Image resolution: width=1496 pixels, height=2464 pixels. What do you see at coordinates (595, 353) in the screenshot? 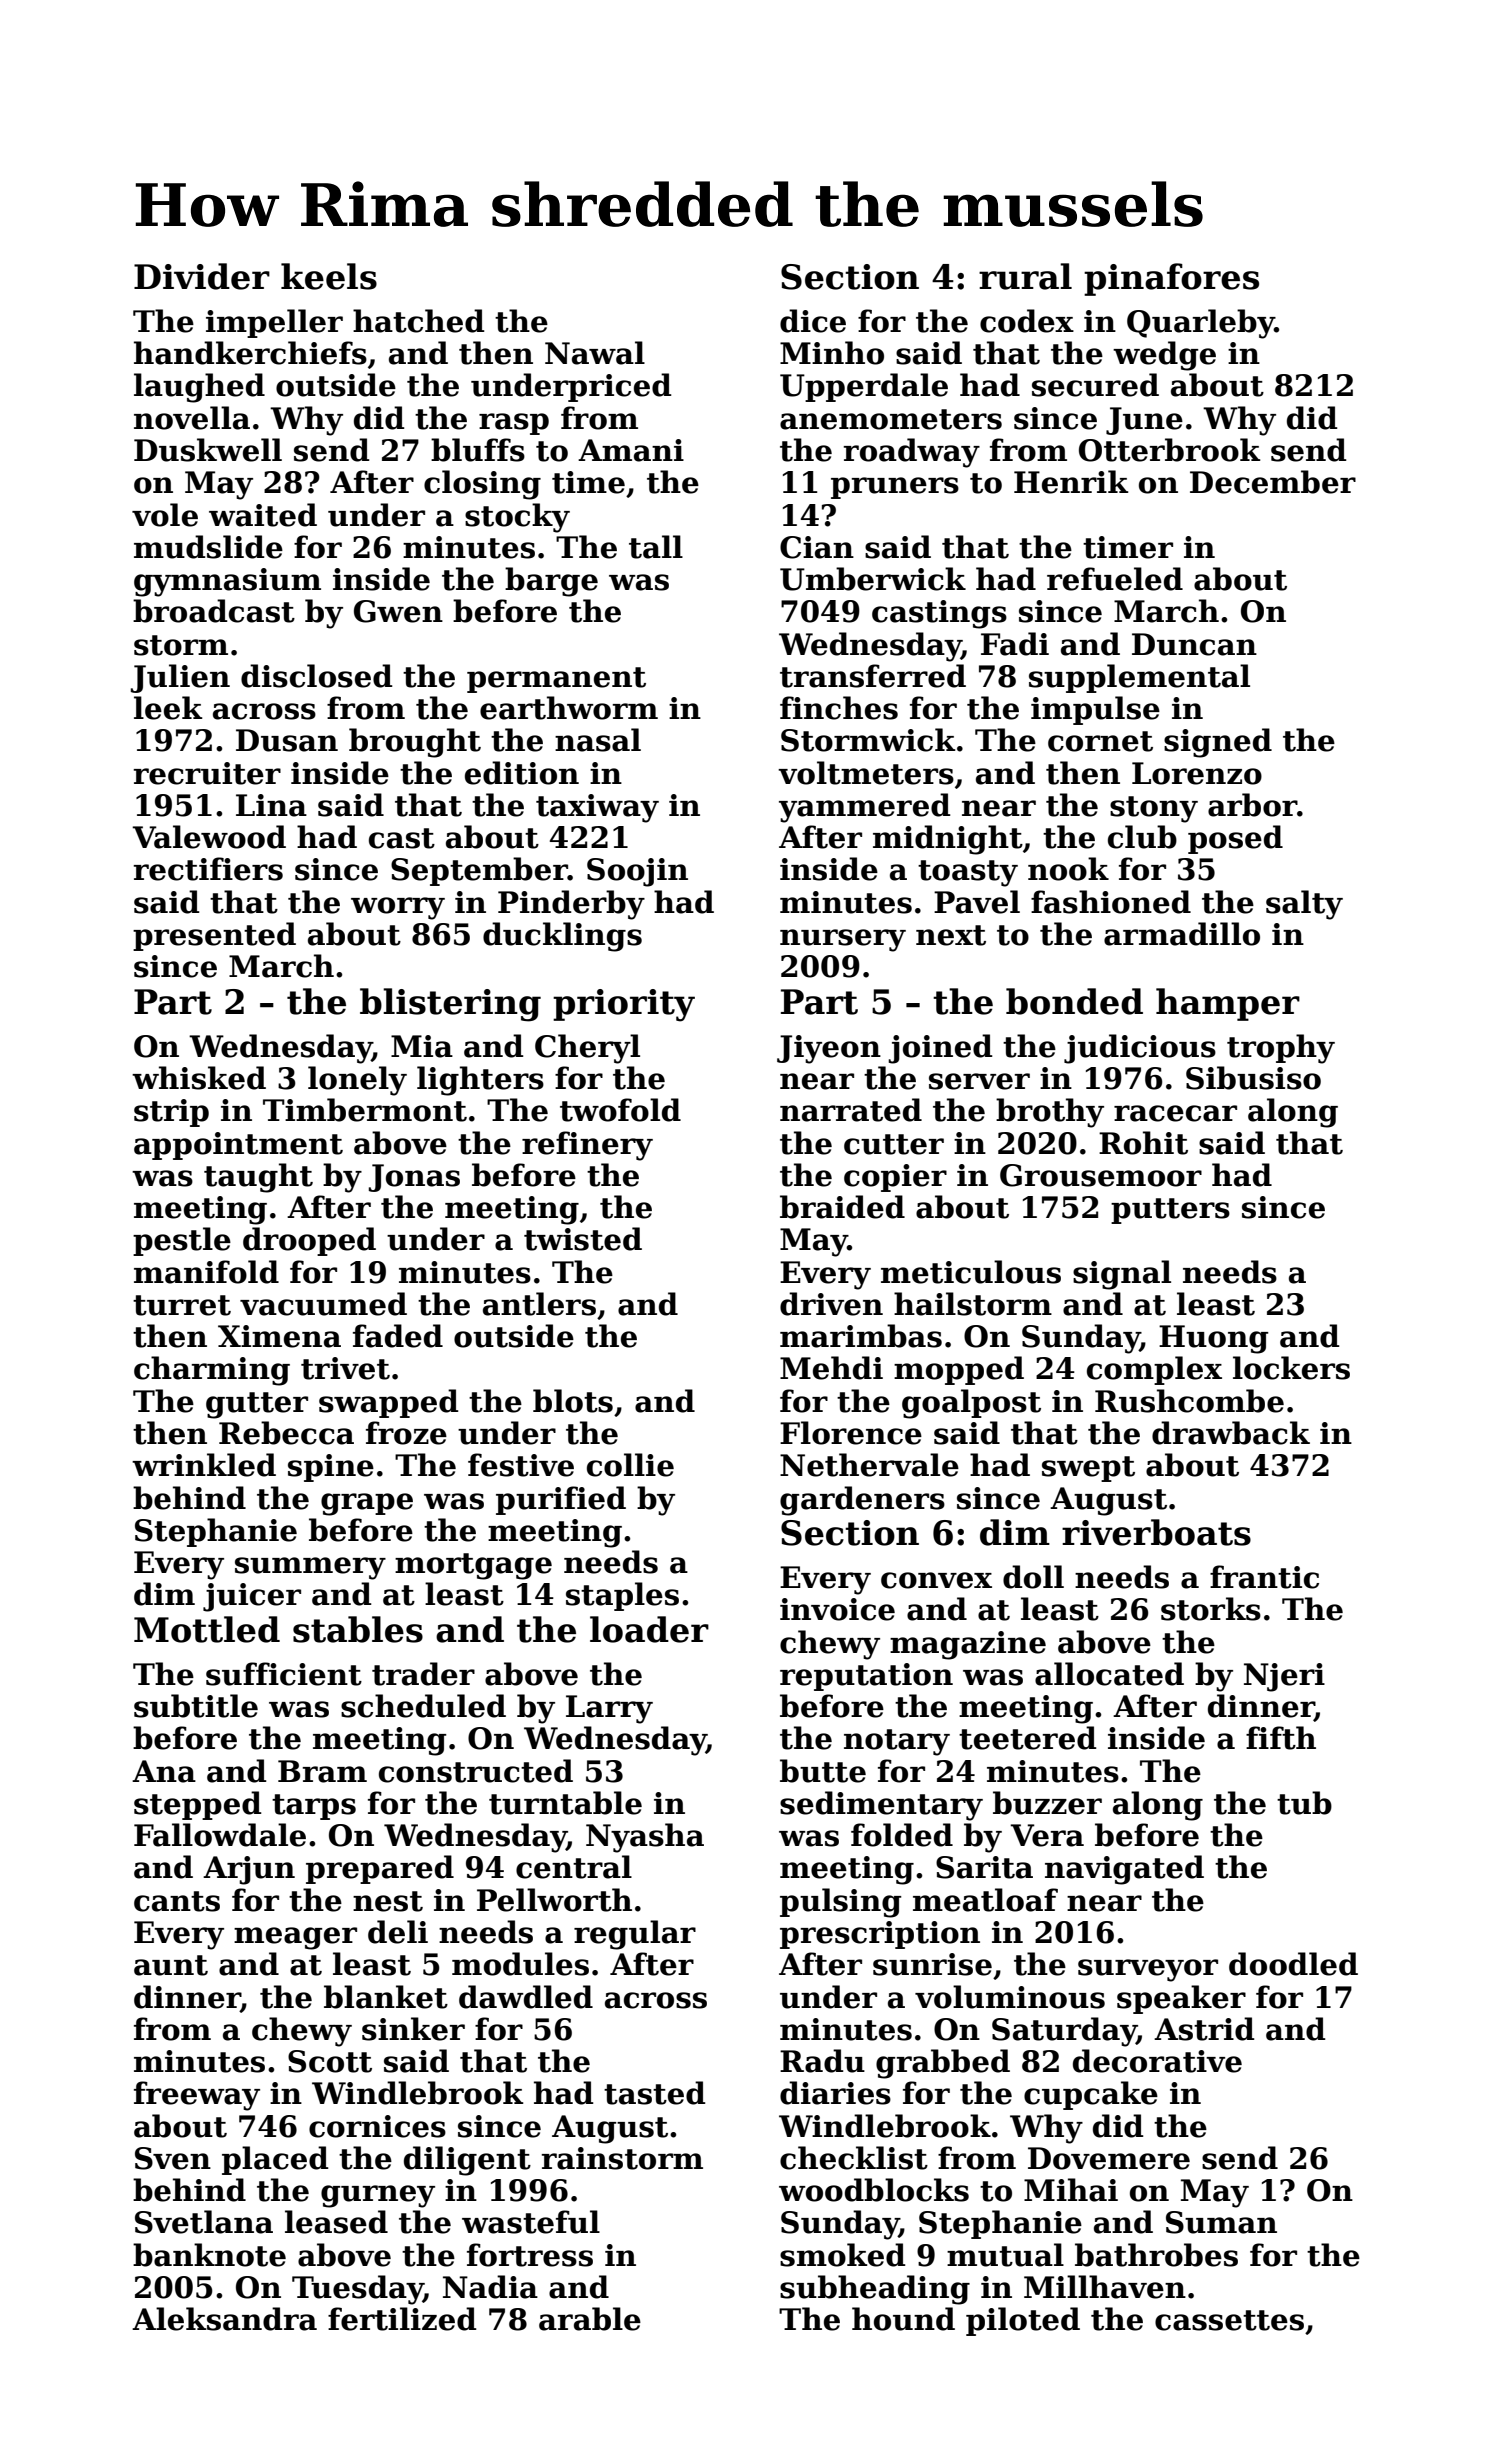
I see `Nawal` at bounding box center [595, 353].
